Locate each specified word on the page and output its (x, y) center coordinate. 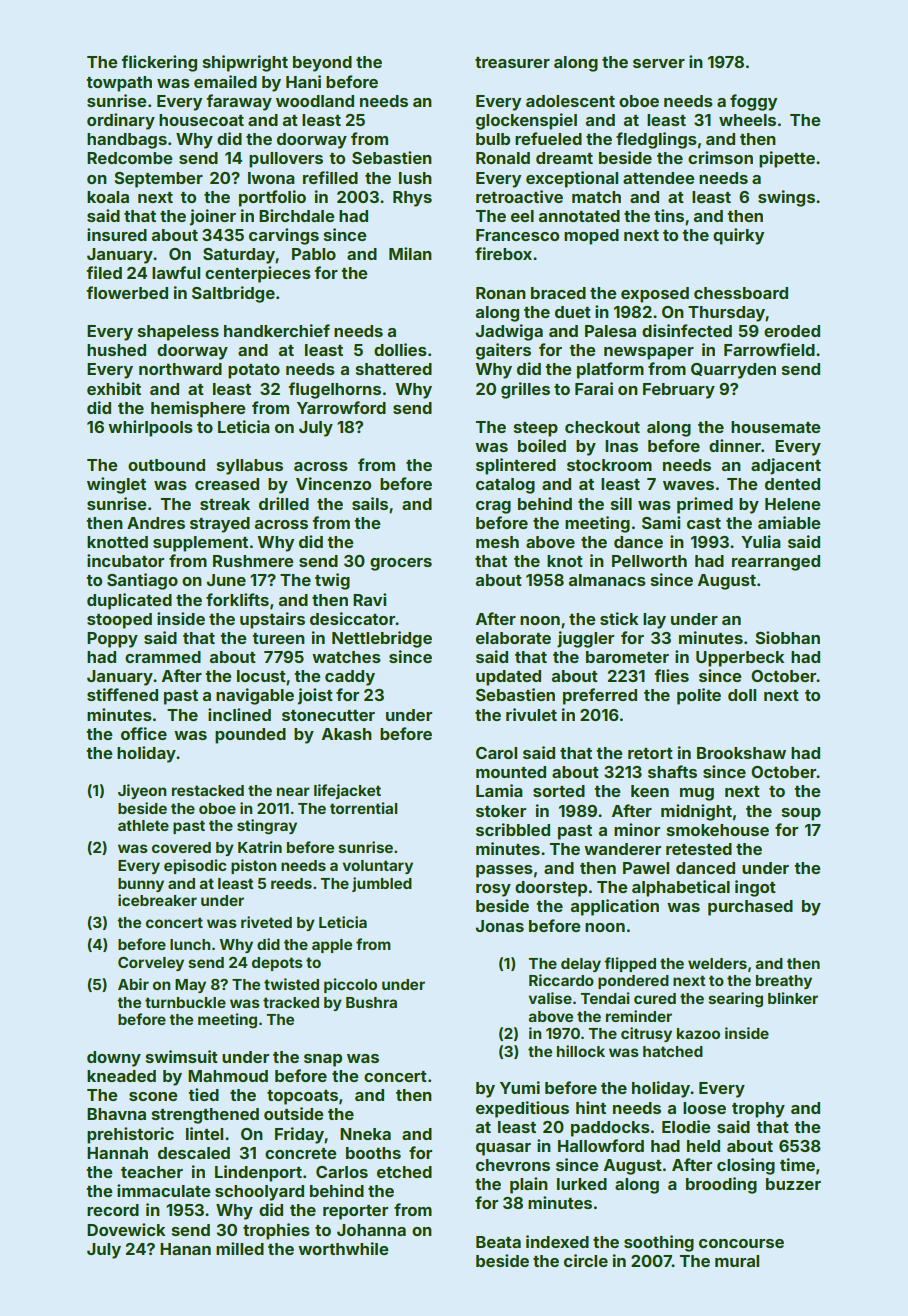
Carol (496, 753)
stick (619, 618)
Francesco (517, 235)
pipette (787, 159)
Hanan (185, 1249)
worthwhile (343, 1248)
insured (117, 234)
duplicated (129, 601)
